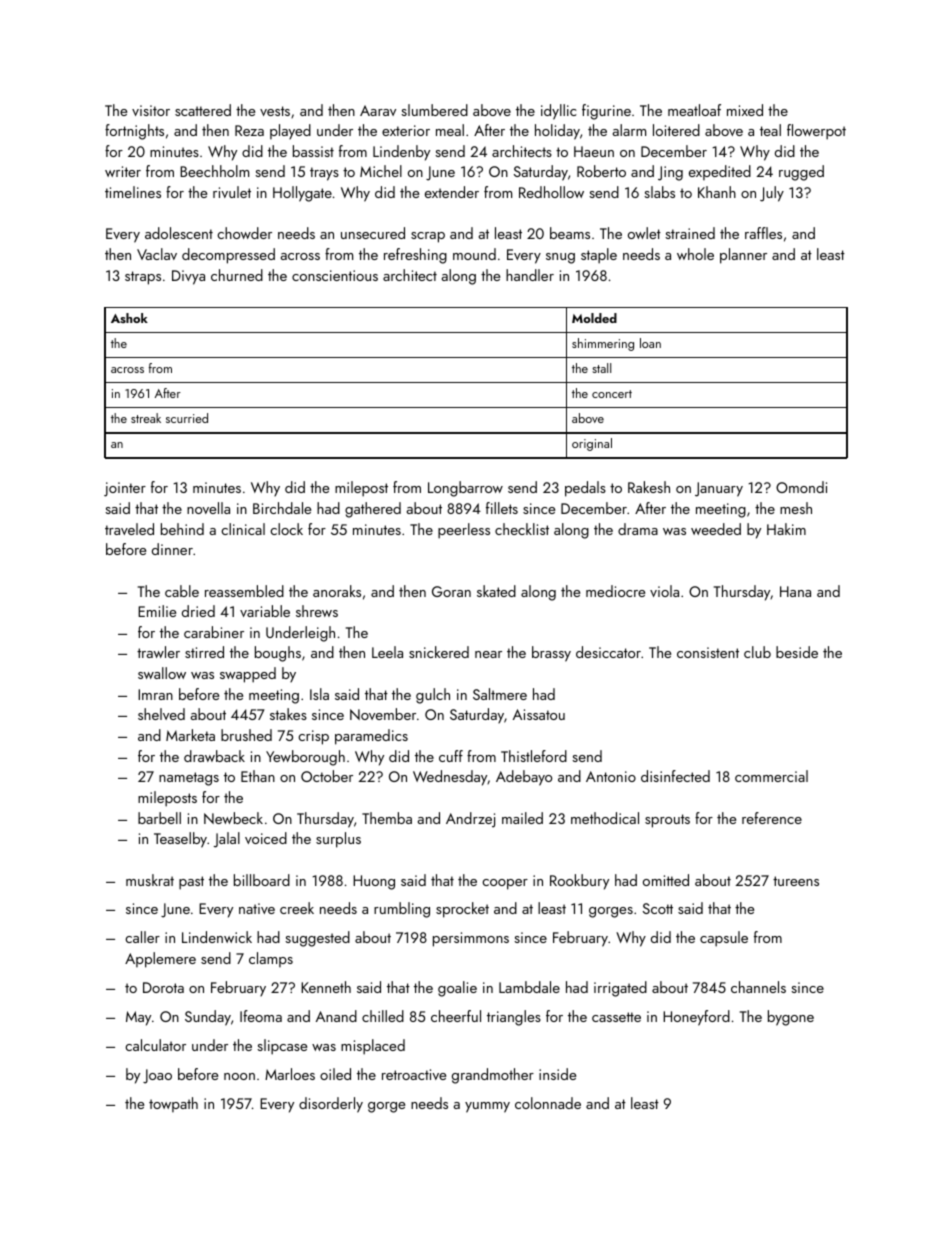 This screenshot has height=1233, width=952. I want to click on refreshing, so click(415, 256).
